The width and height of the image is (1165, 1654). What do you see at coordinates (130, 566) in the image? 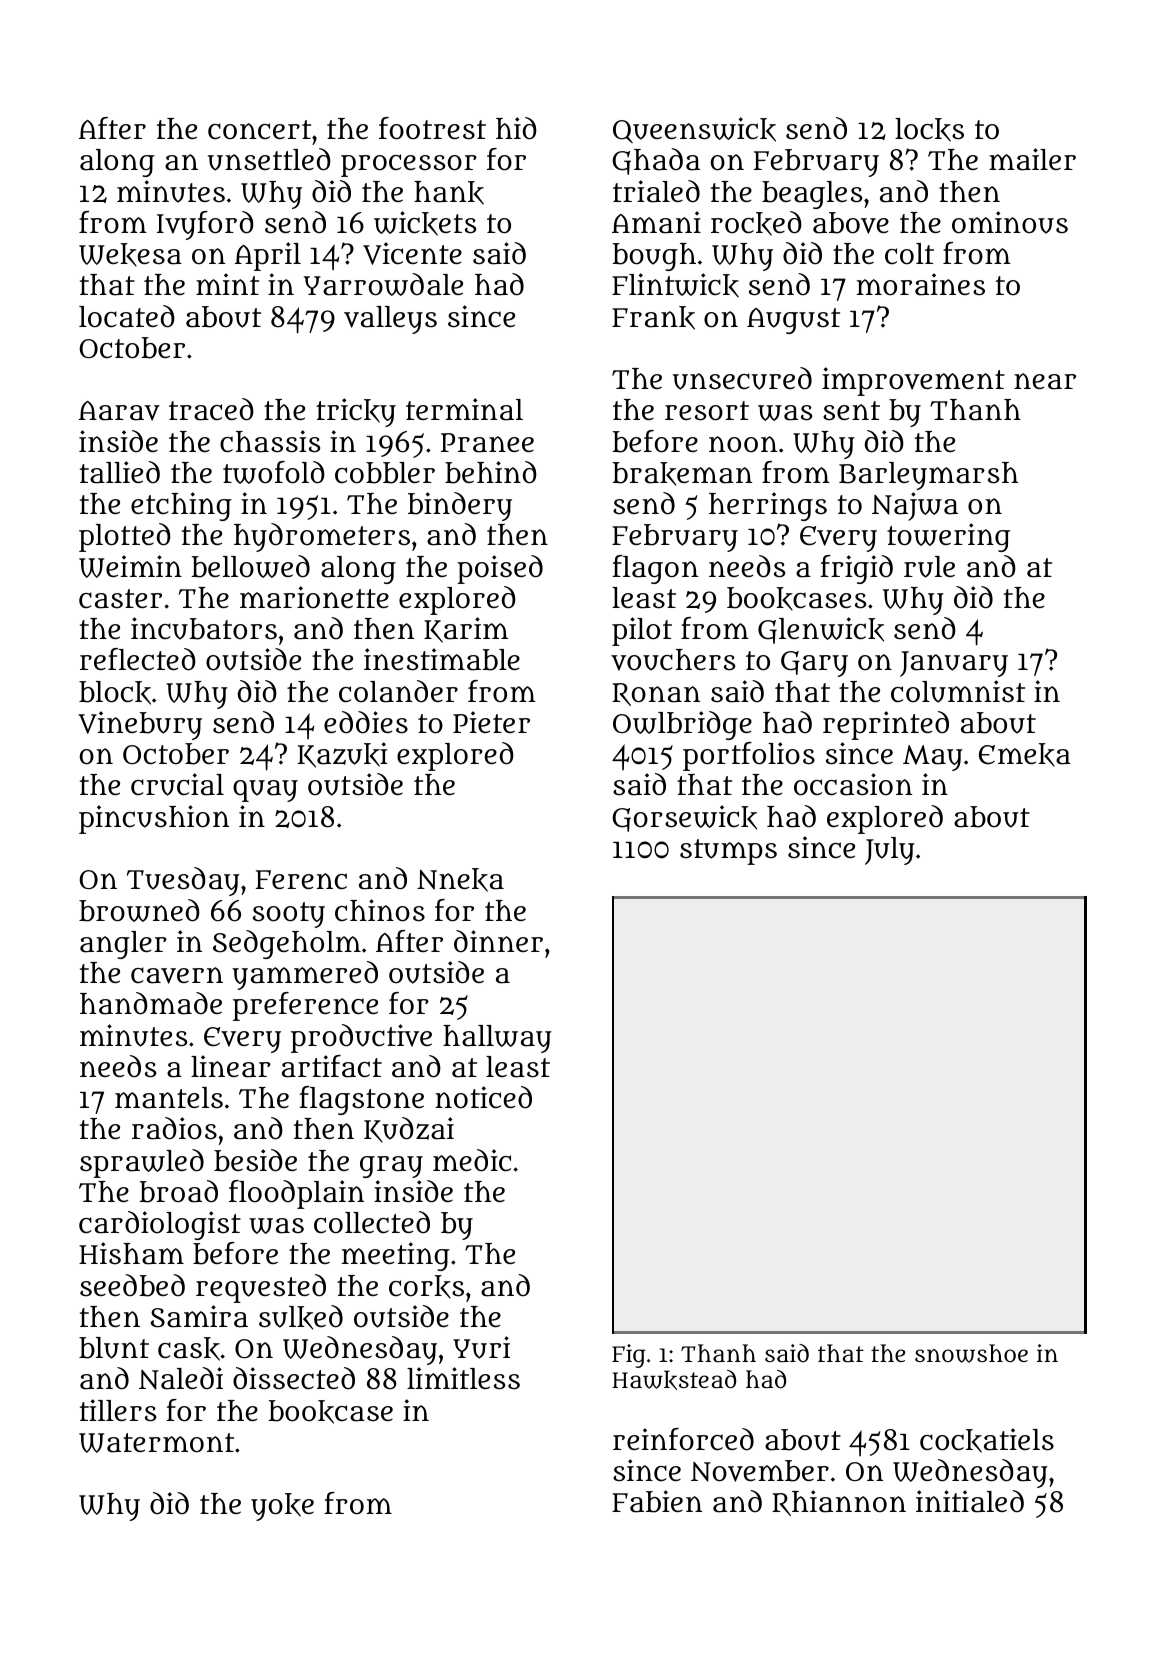
I see `Weimin` at bounding box center [130, 566].
